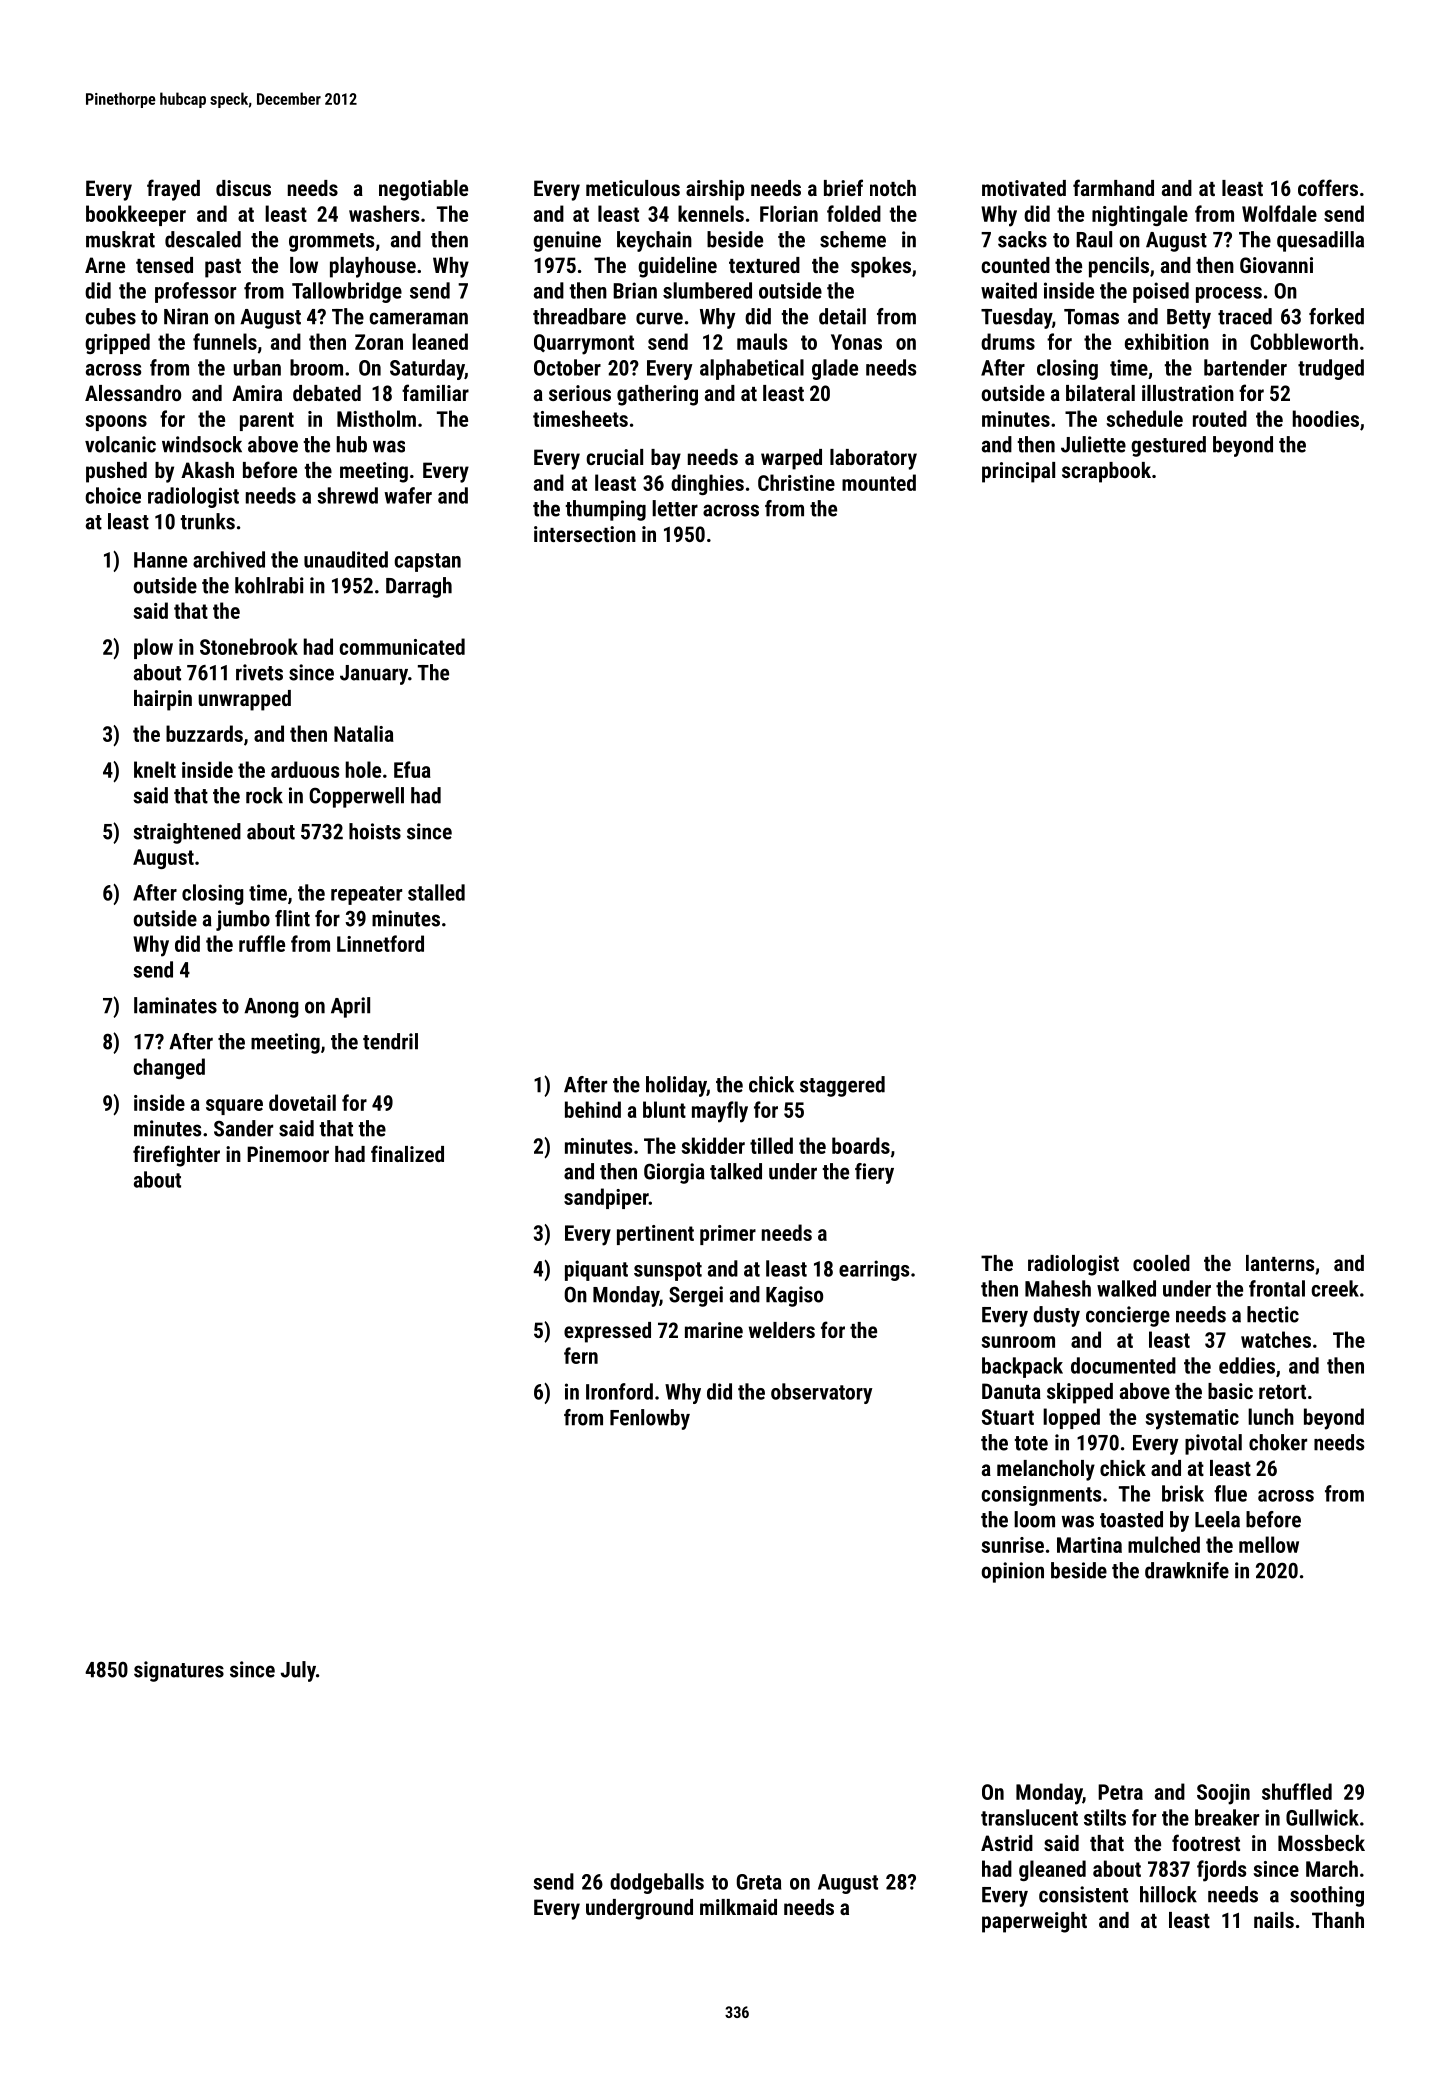  Describe the element at coordinates (380, 943) in the screenshot. I see `Linnetford` at that location.
